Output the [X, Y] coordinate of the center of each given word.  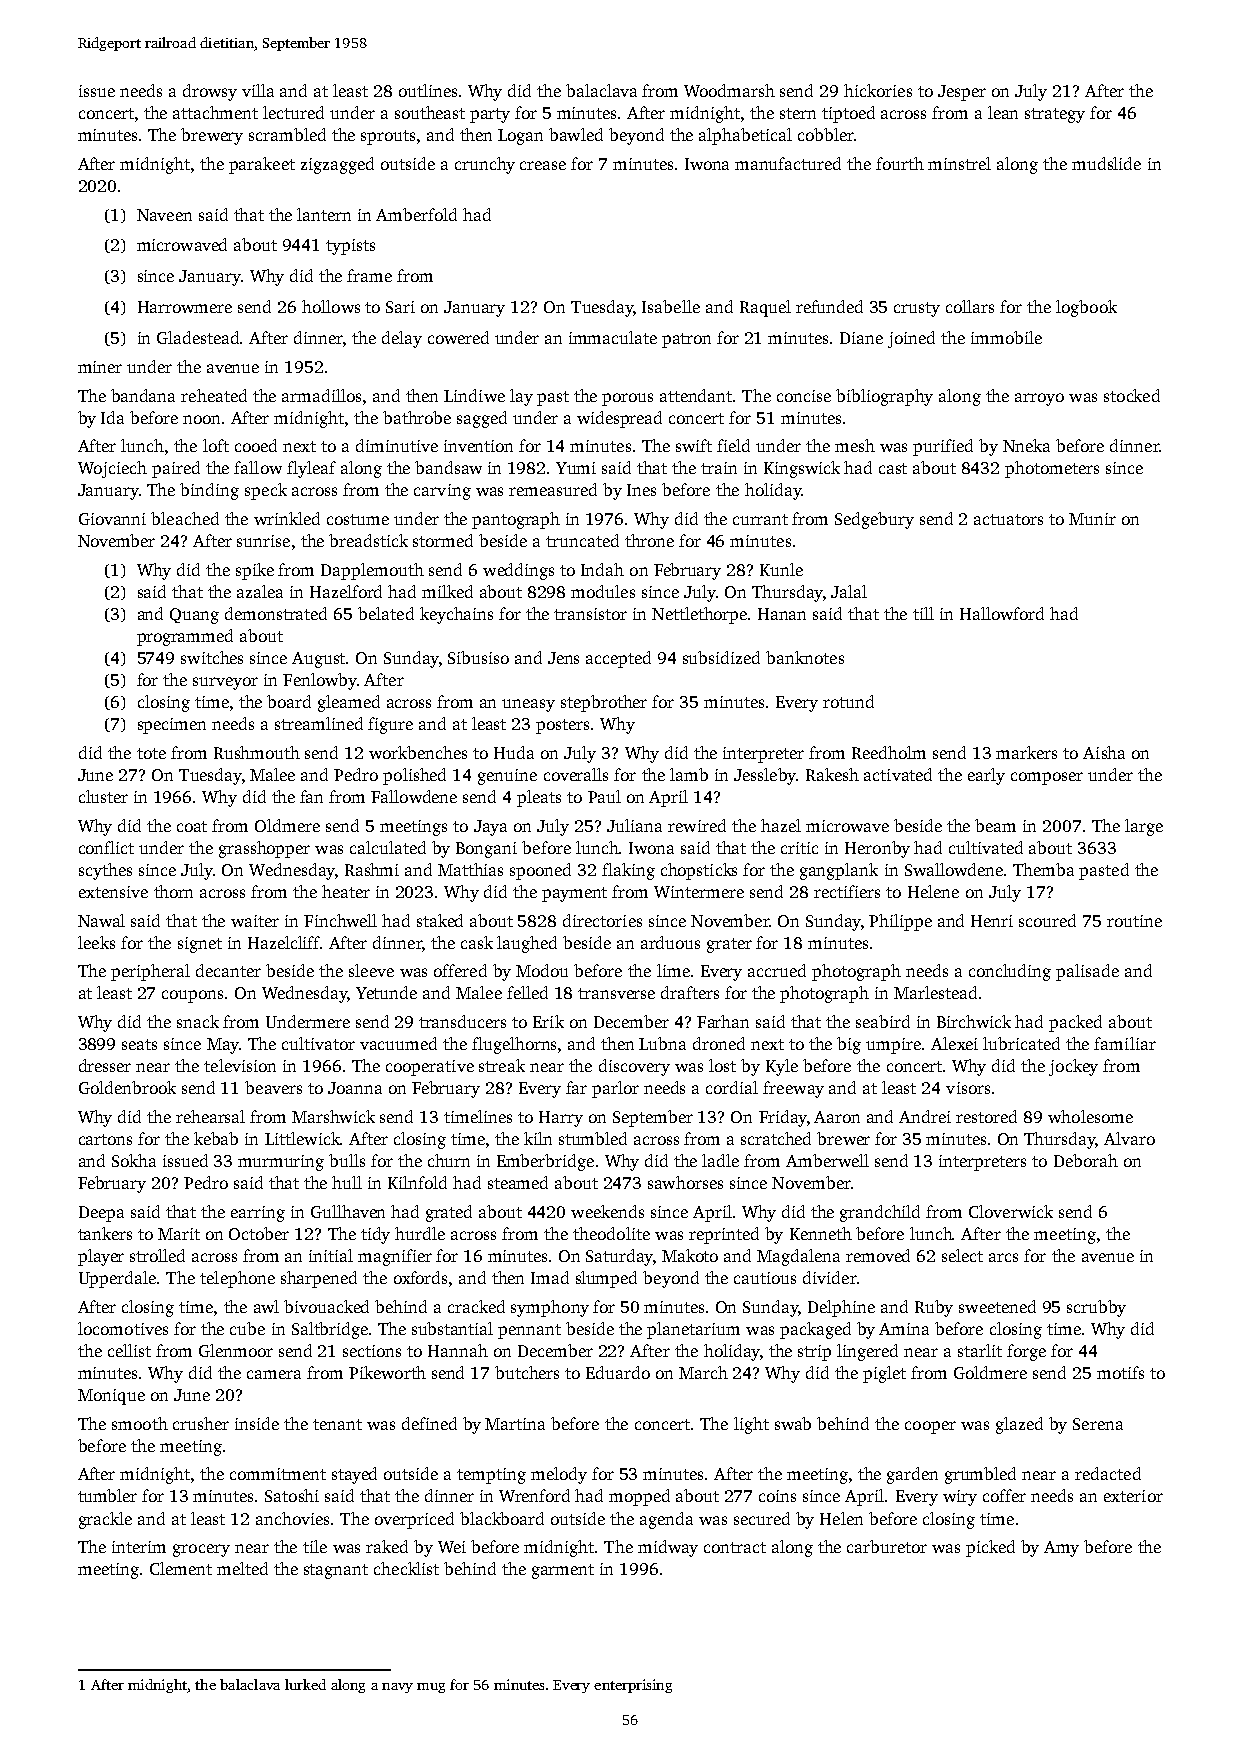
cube [247, 1328]
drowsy [210, 92]
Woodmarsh [729, 90]
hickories [878, 90]
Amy [1061, 1549]
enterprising [633, 1686]
